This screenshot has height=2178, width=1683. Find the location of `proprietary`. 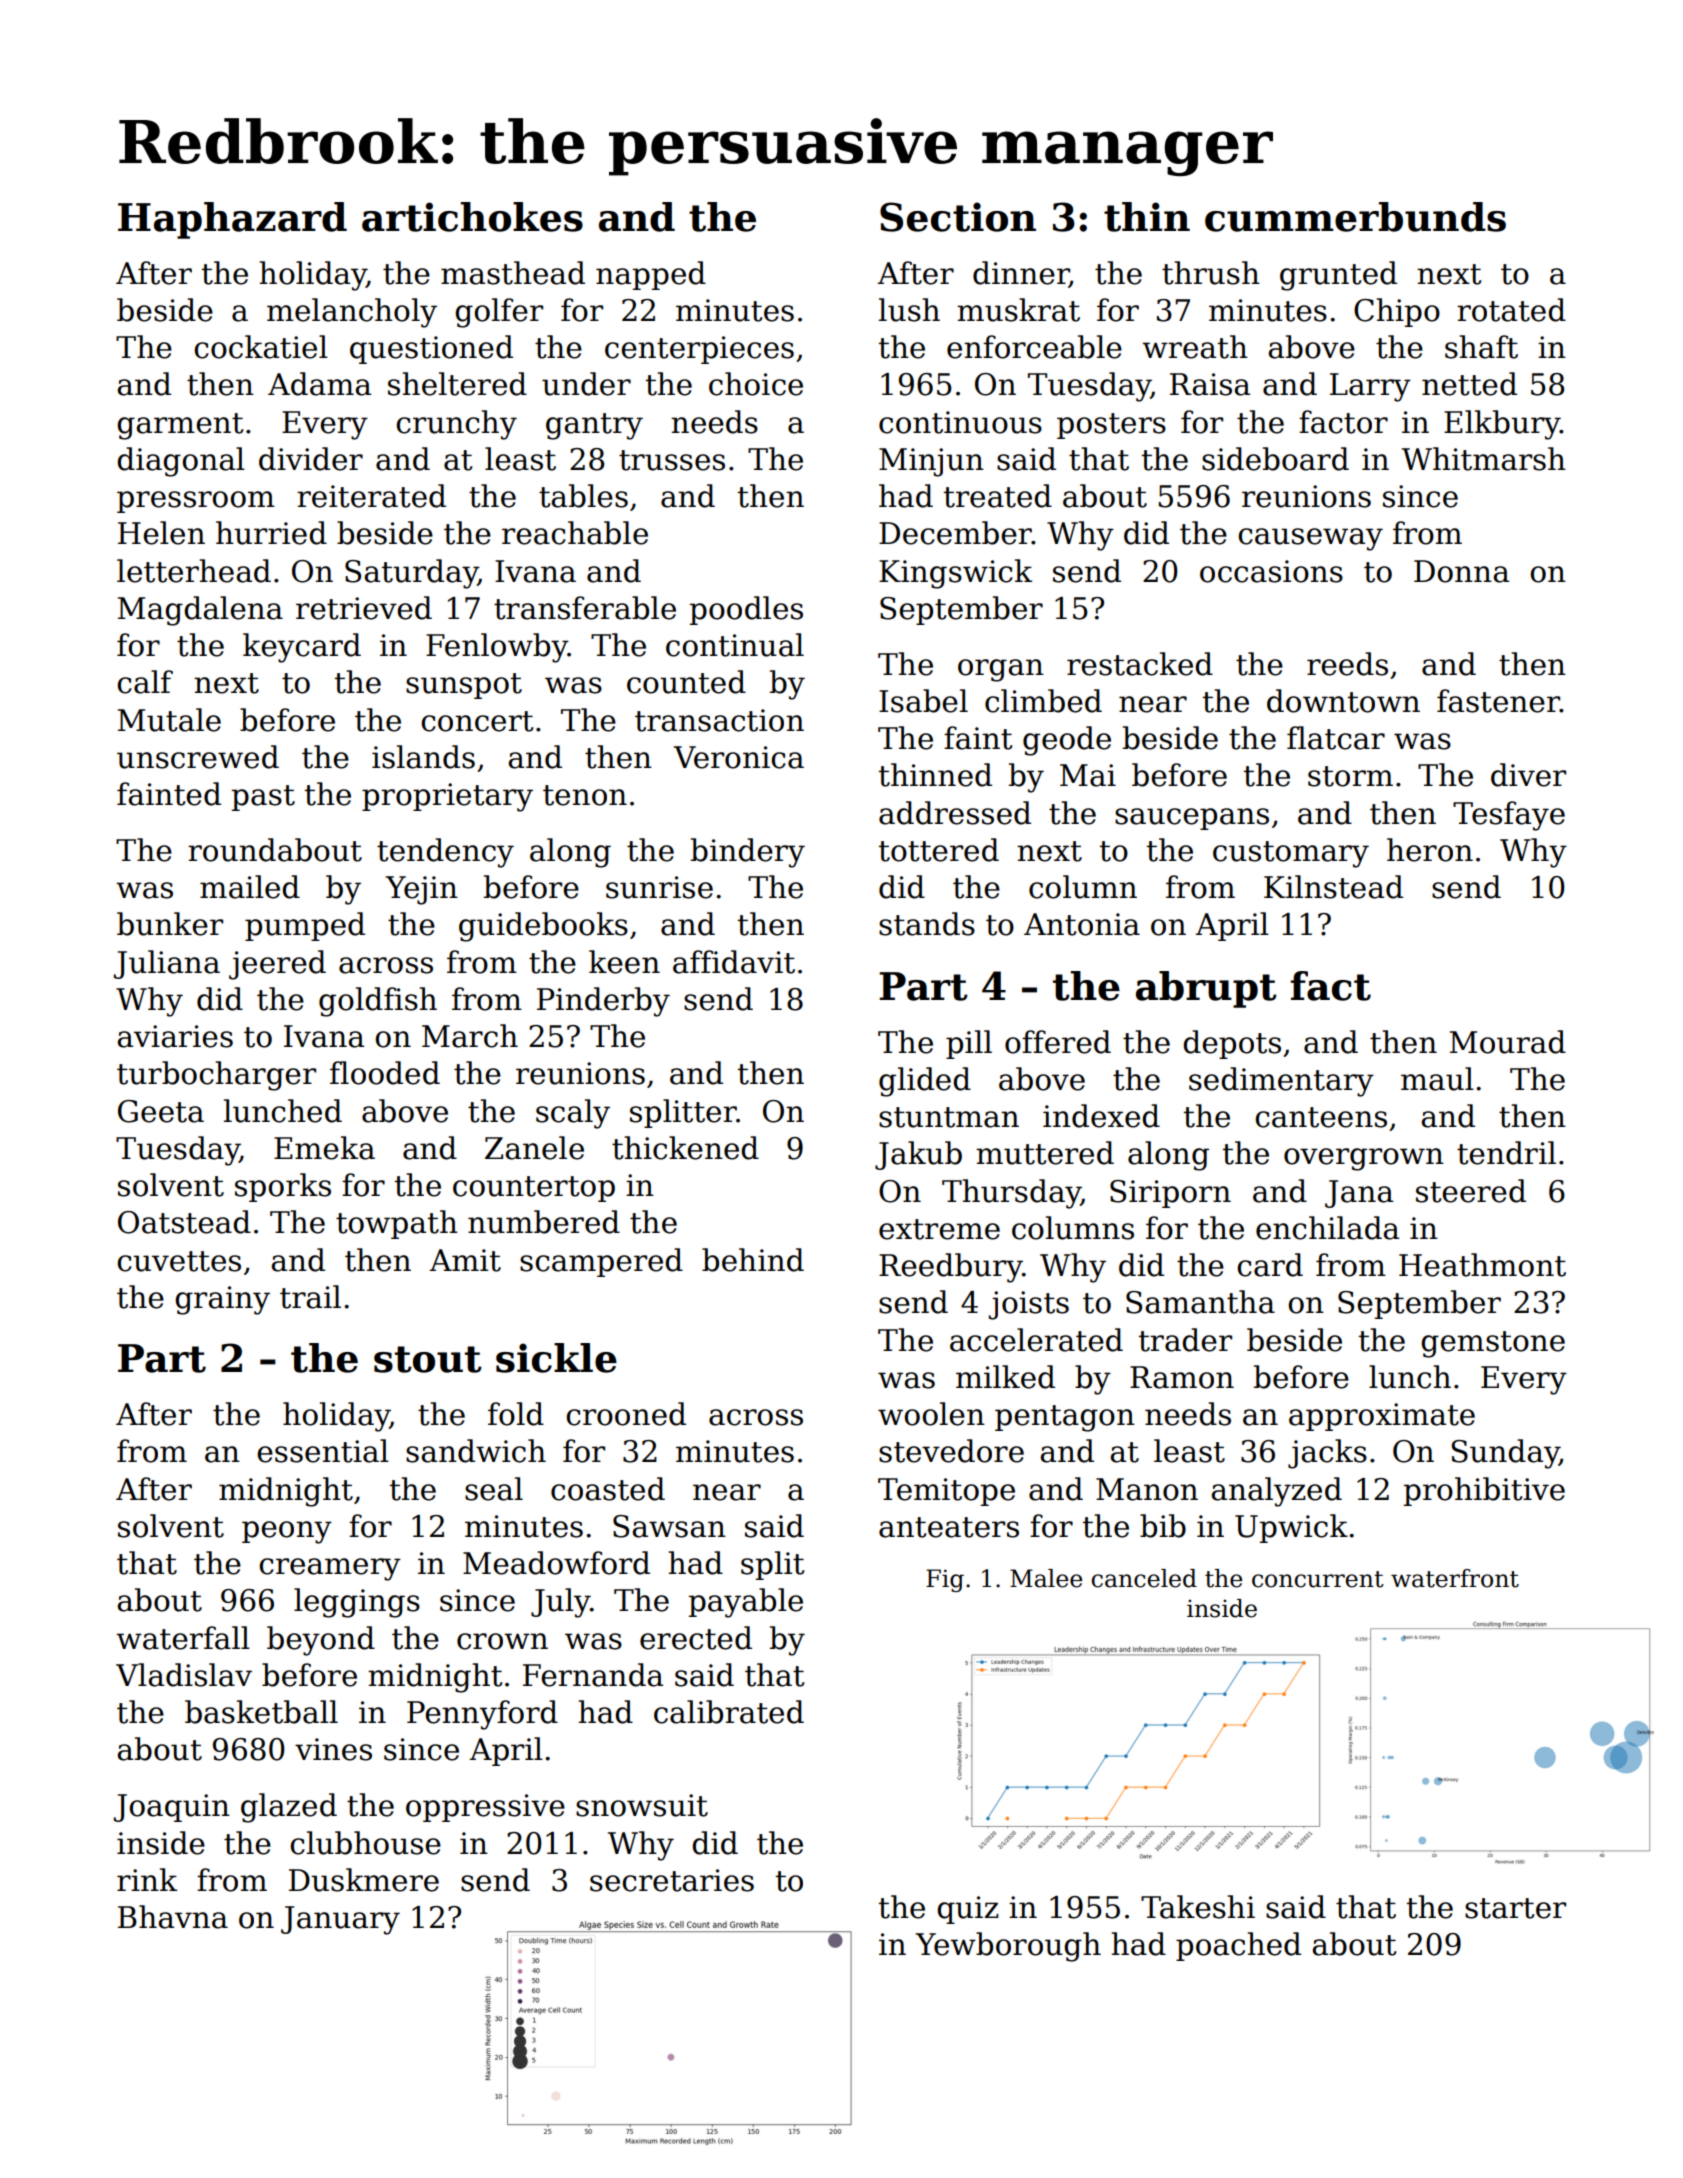

proprietary is located at coordinates (447, 797).
